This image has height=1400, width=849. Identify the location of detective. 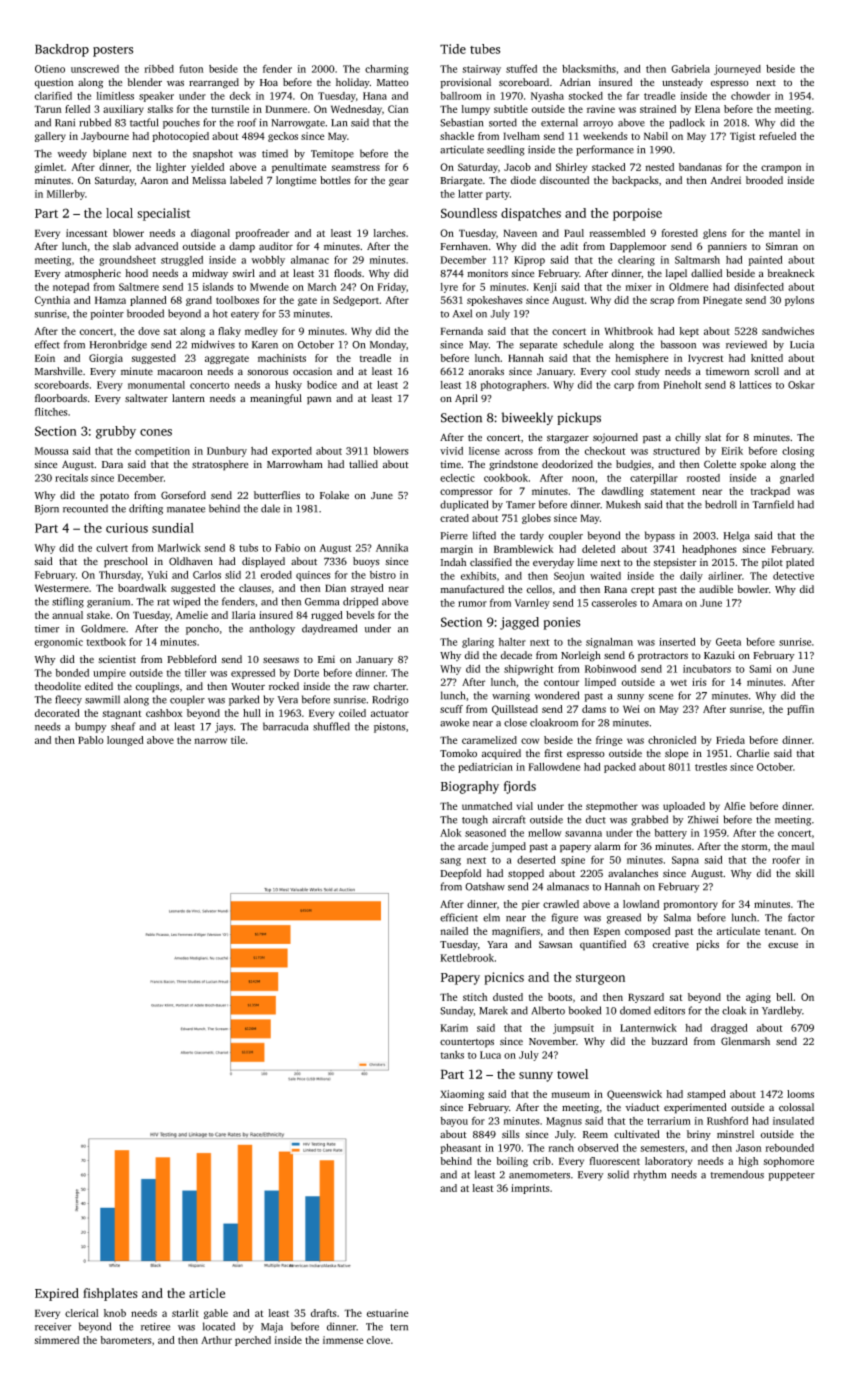
(793, 576).
